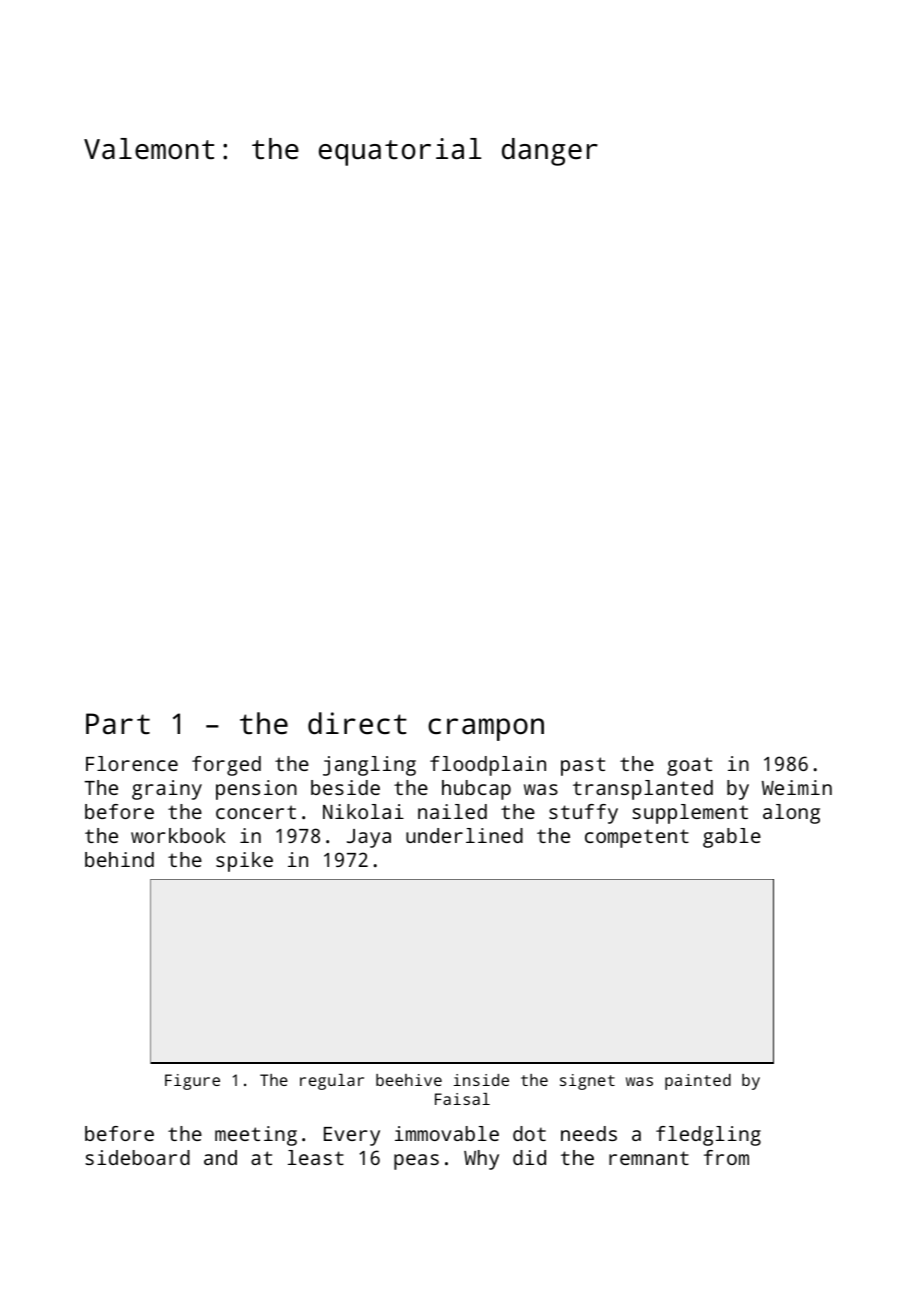  I want to click on behind, so click(119, 859).
